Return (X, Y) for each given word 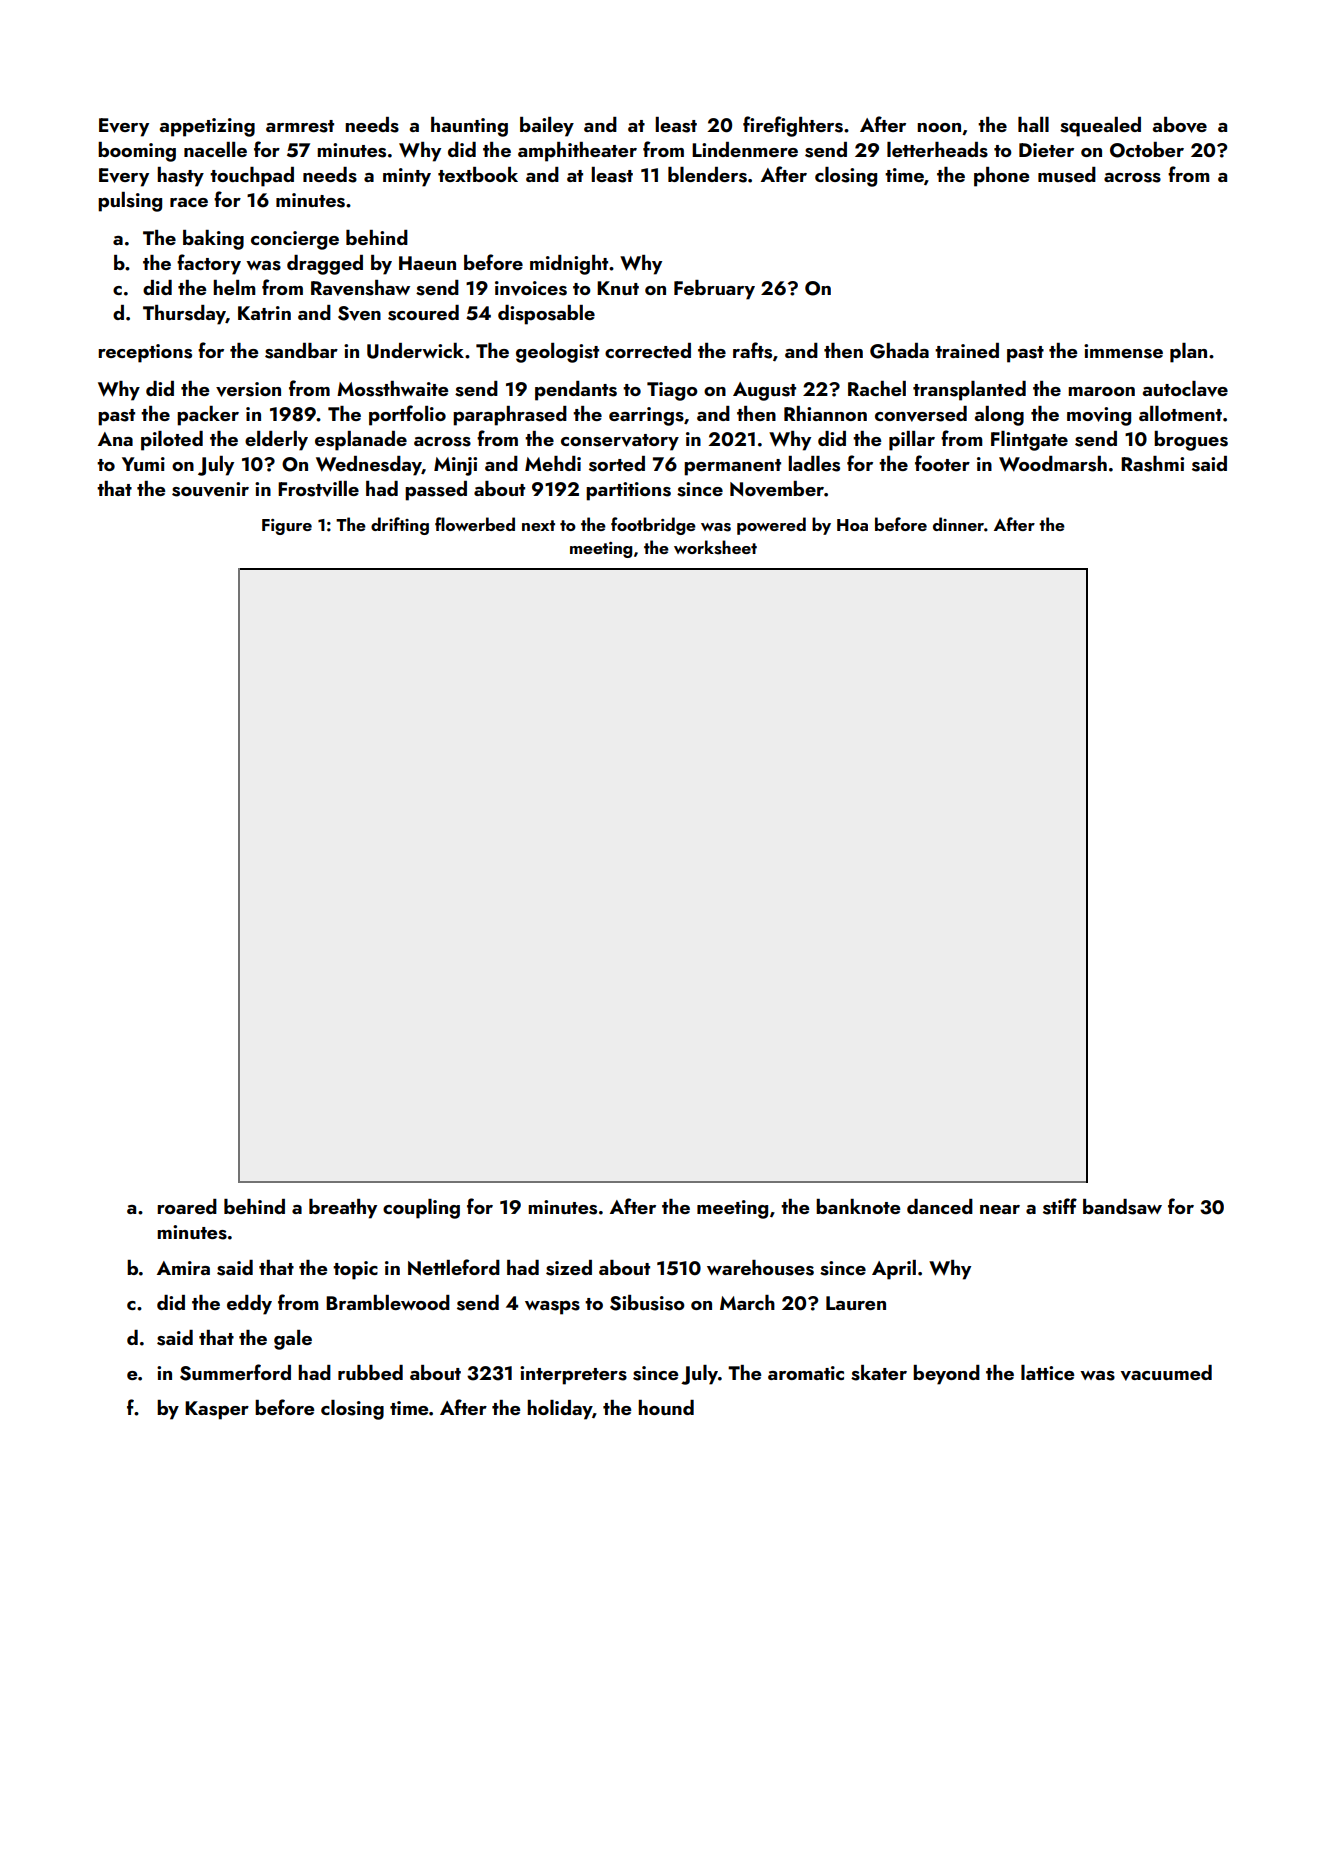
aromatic (806, 1373)
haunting (469, 127)
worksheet (715, 547)
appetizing (207, 127)
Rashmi (1152, 464)
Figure (287, 527)
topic (355, 1270)
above (1179, 125)
